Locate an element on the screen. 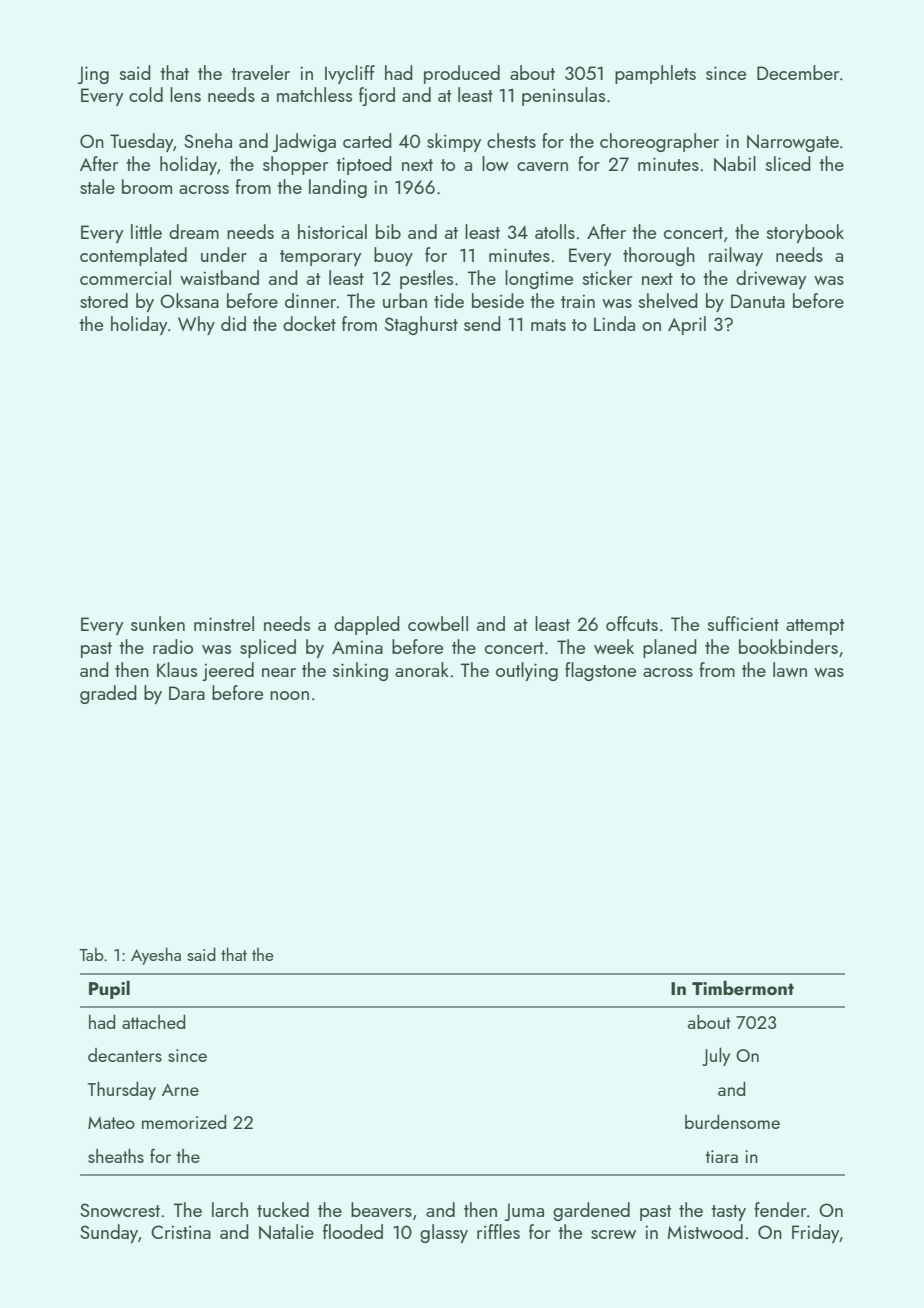  anorak is located at coordinates (422, 669).
